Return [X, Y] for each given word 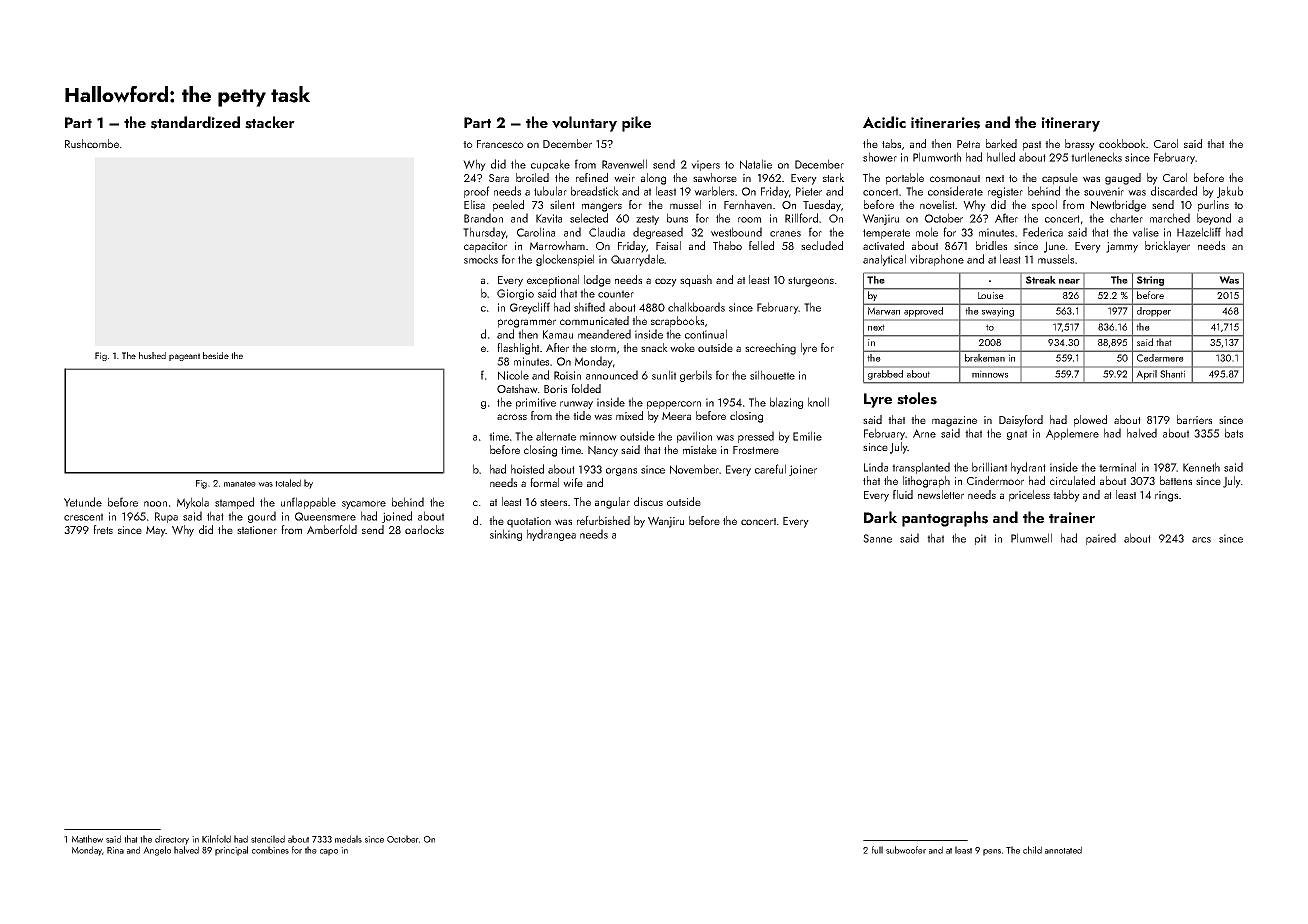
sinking [506, 535]
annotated [1063, 850]
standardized [195, 122]
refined [592, 177]
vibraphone [937, 260]
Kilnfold [216, 839]
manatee [240, 484]
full [877, 850]
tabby [1066, 496]
